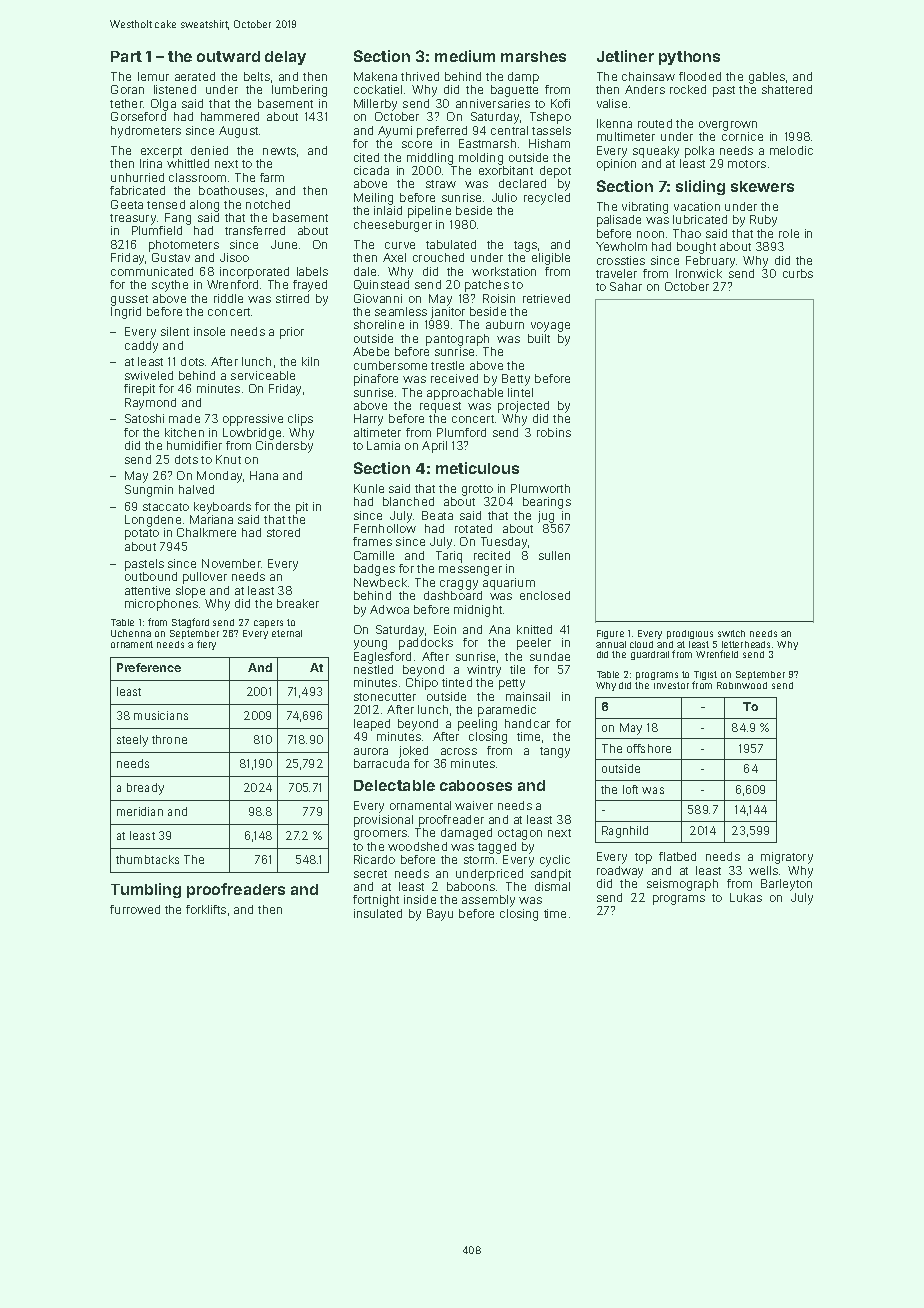  What do you see at coordinates (700, 187) in the document?
I see `sliding` at bounding box center [700, 187].
